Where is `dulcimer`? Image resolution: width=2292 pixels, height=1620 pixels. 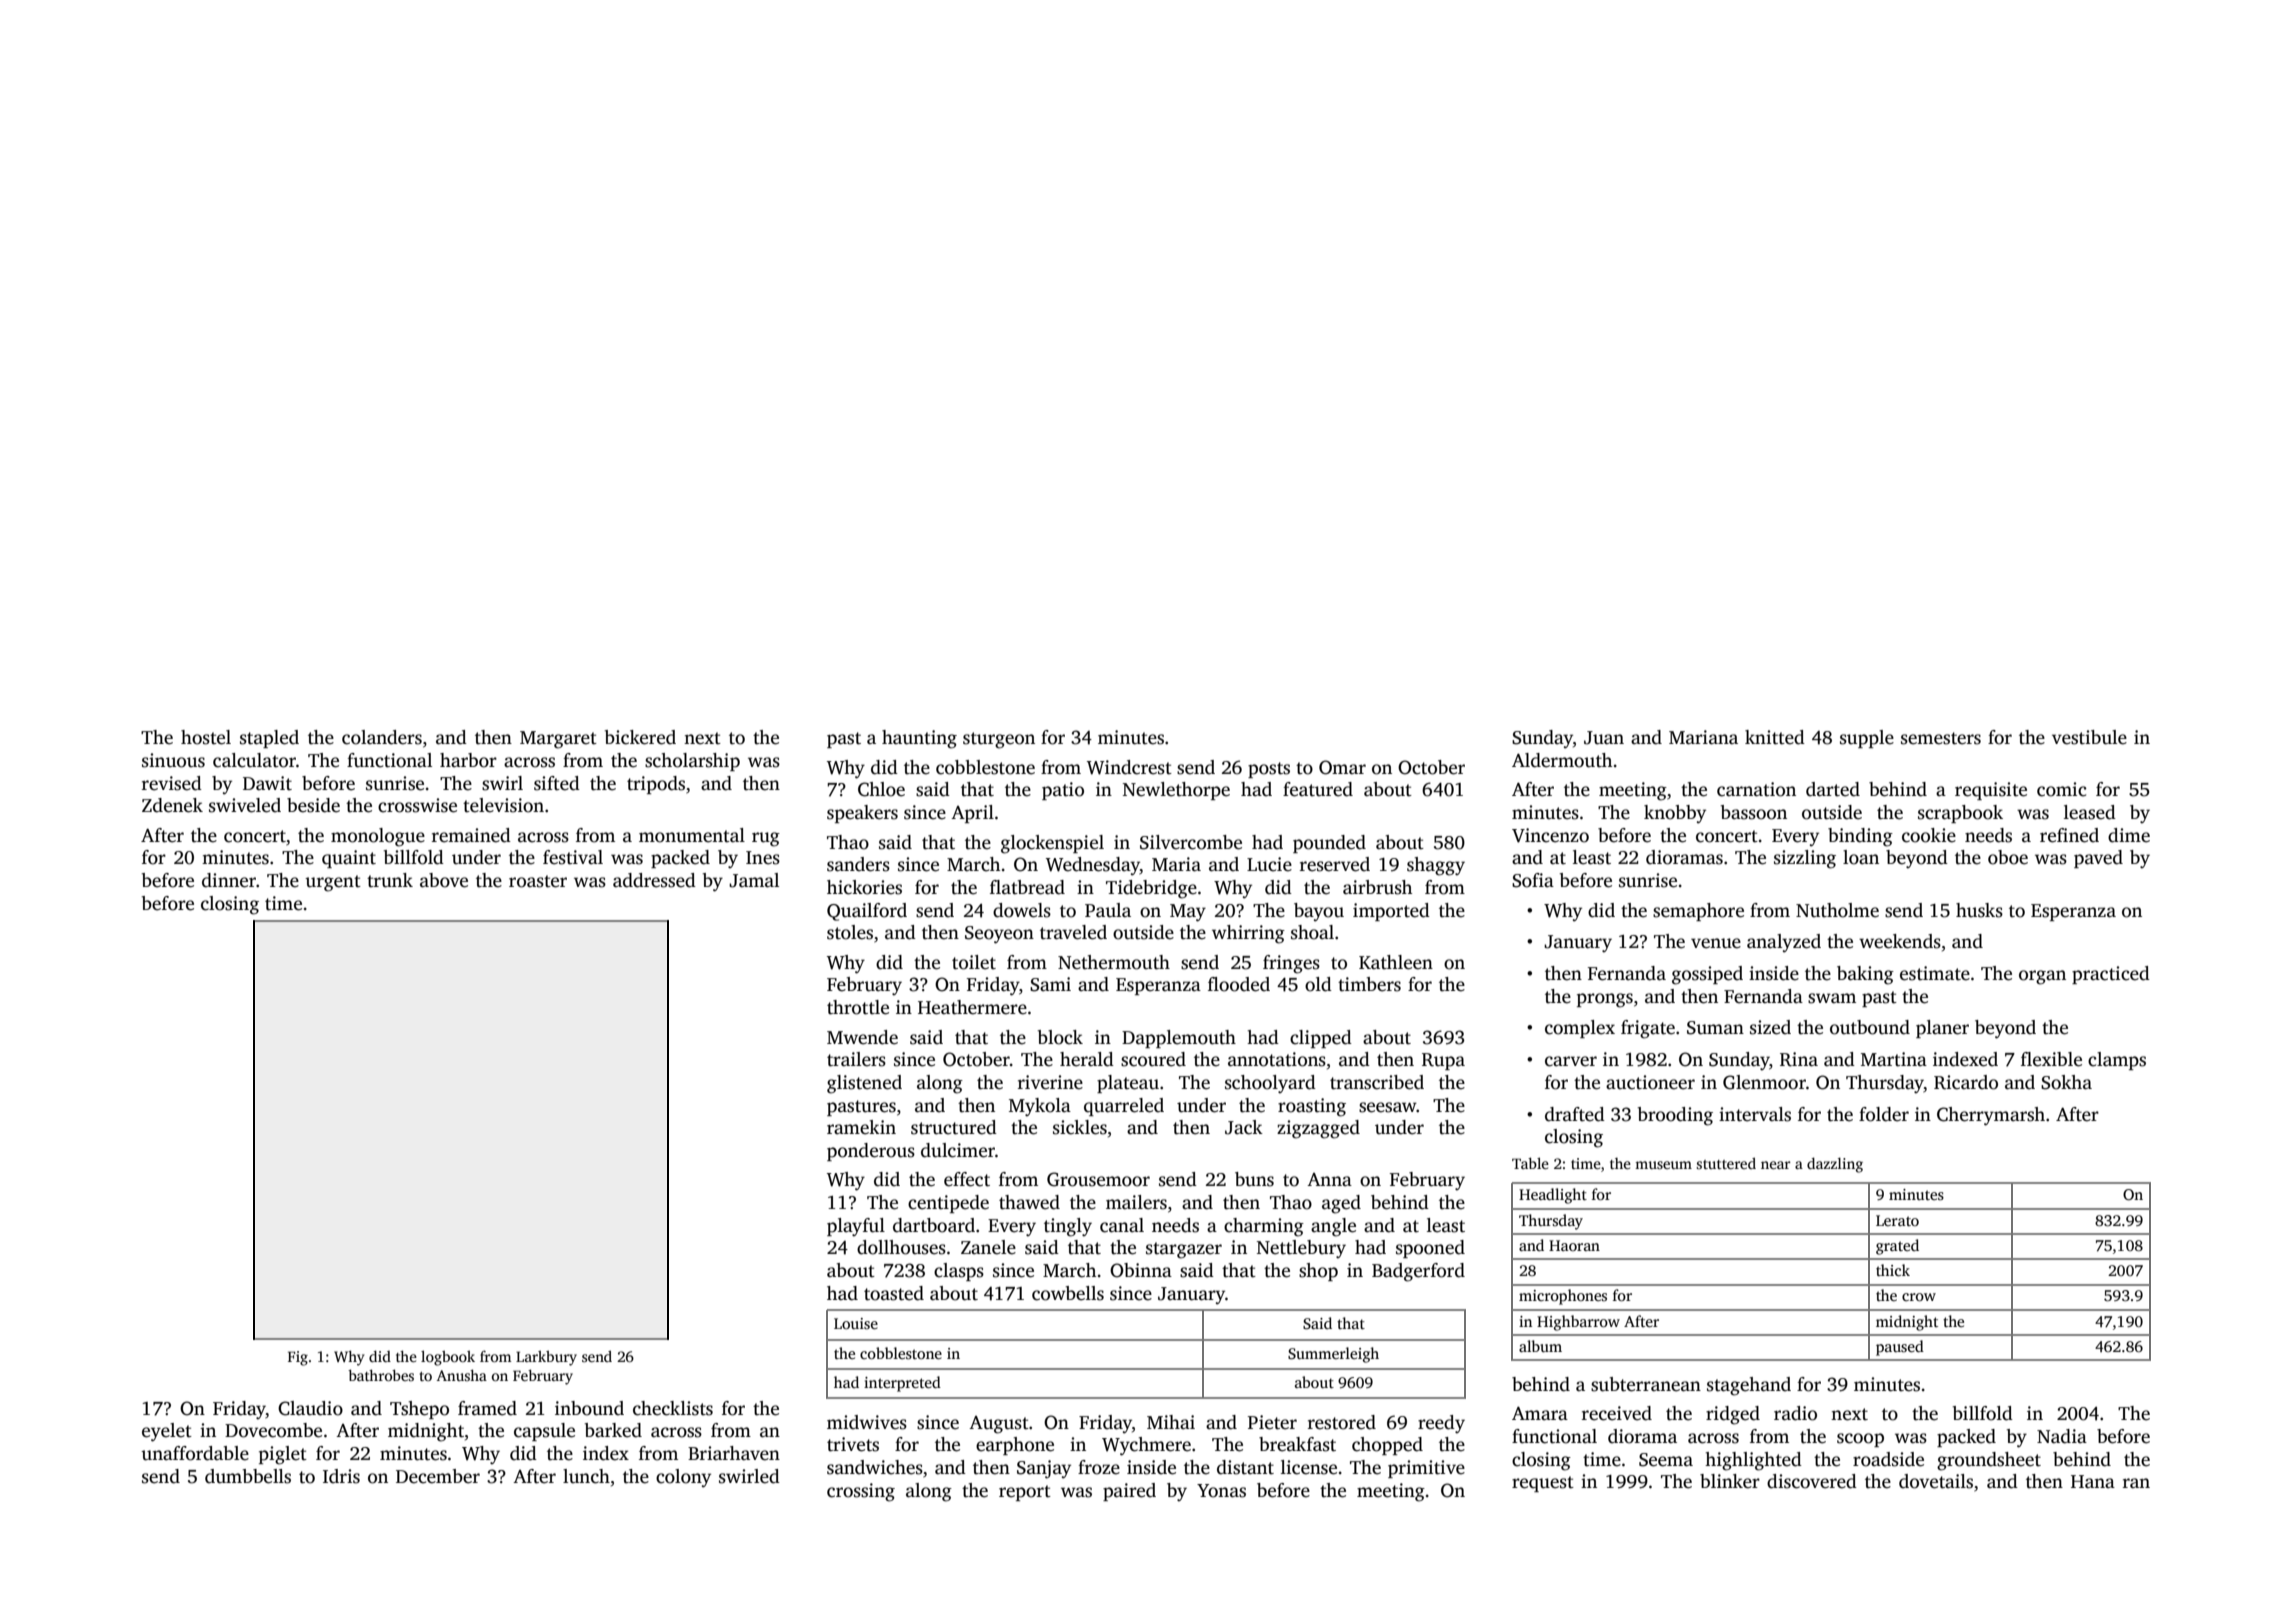 dulcimer is located at coordinates (958, 1150).
